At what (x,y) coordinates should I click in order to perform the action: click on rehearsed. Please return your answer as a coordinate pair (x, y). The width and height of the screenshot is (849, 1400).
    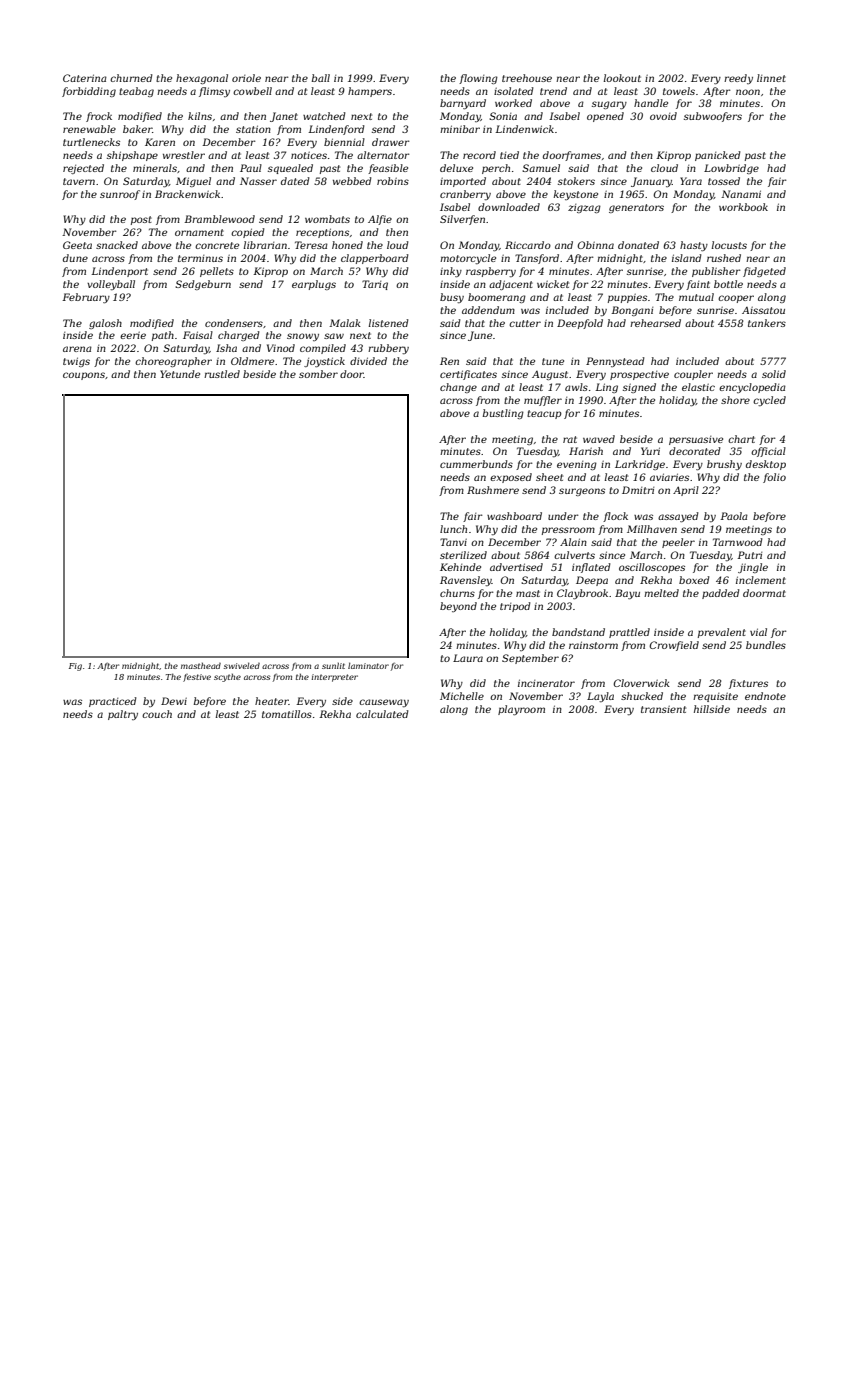
    Looking at the image, I should click on (655, 323).
